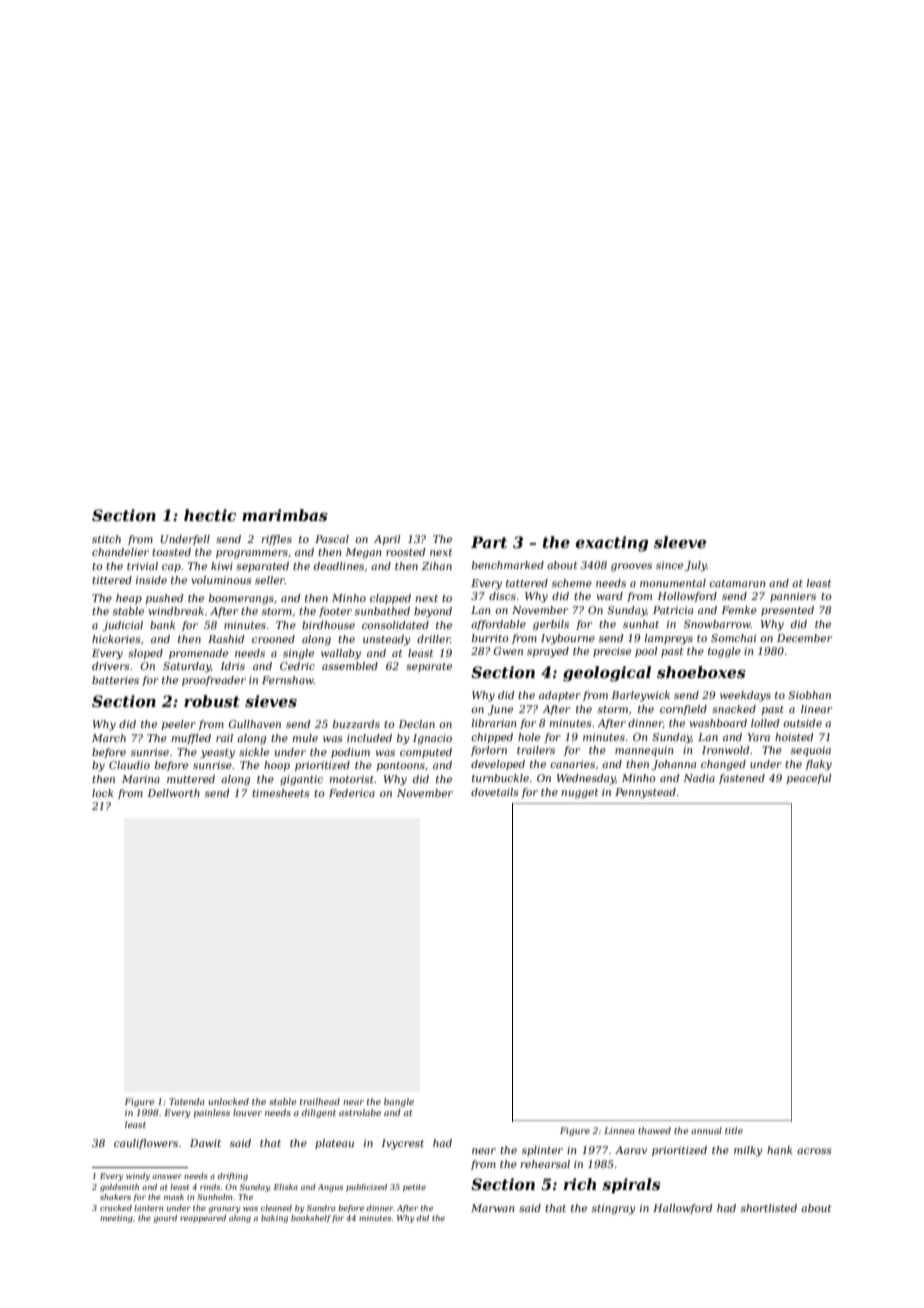  What do you see at coordinates (645, 793) in the image?
I see `Pennystead` at bounding box center [645, 793].
